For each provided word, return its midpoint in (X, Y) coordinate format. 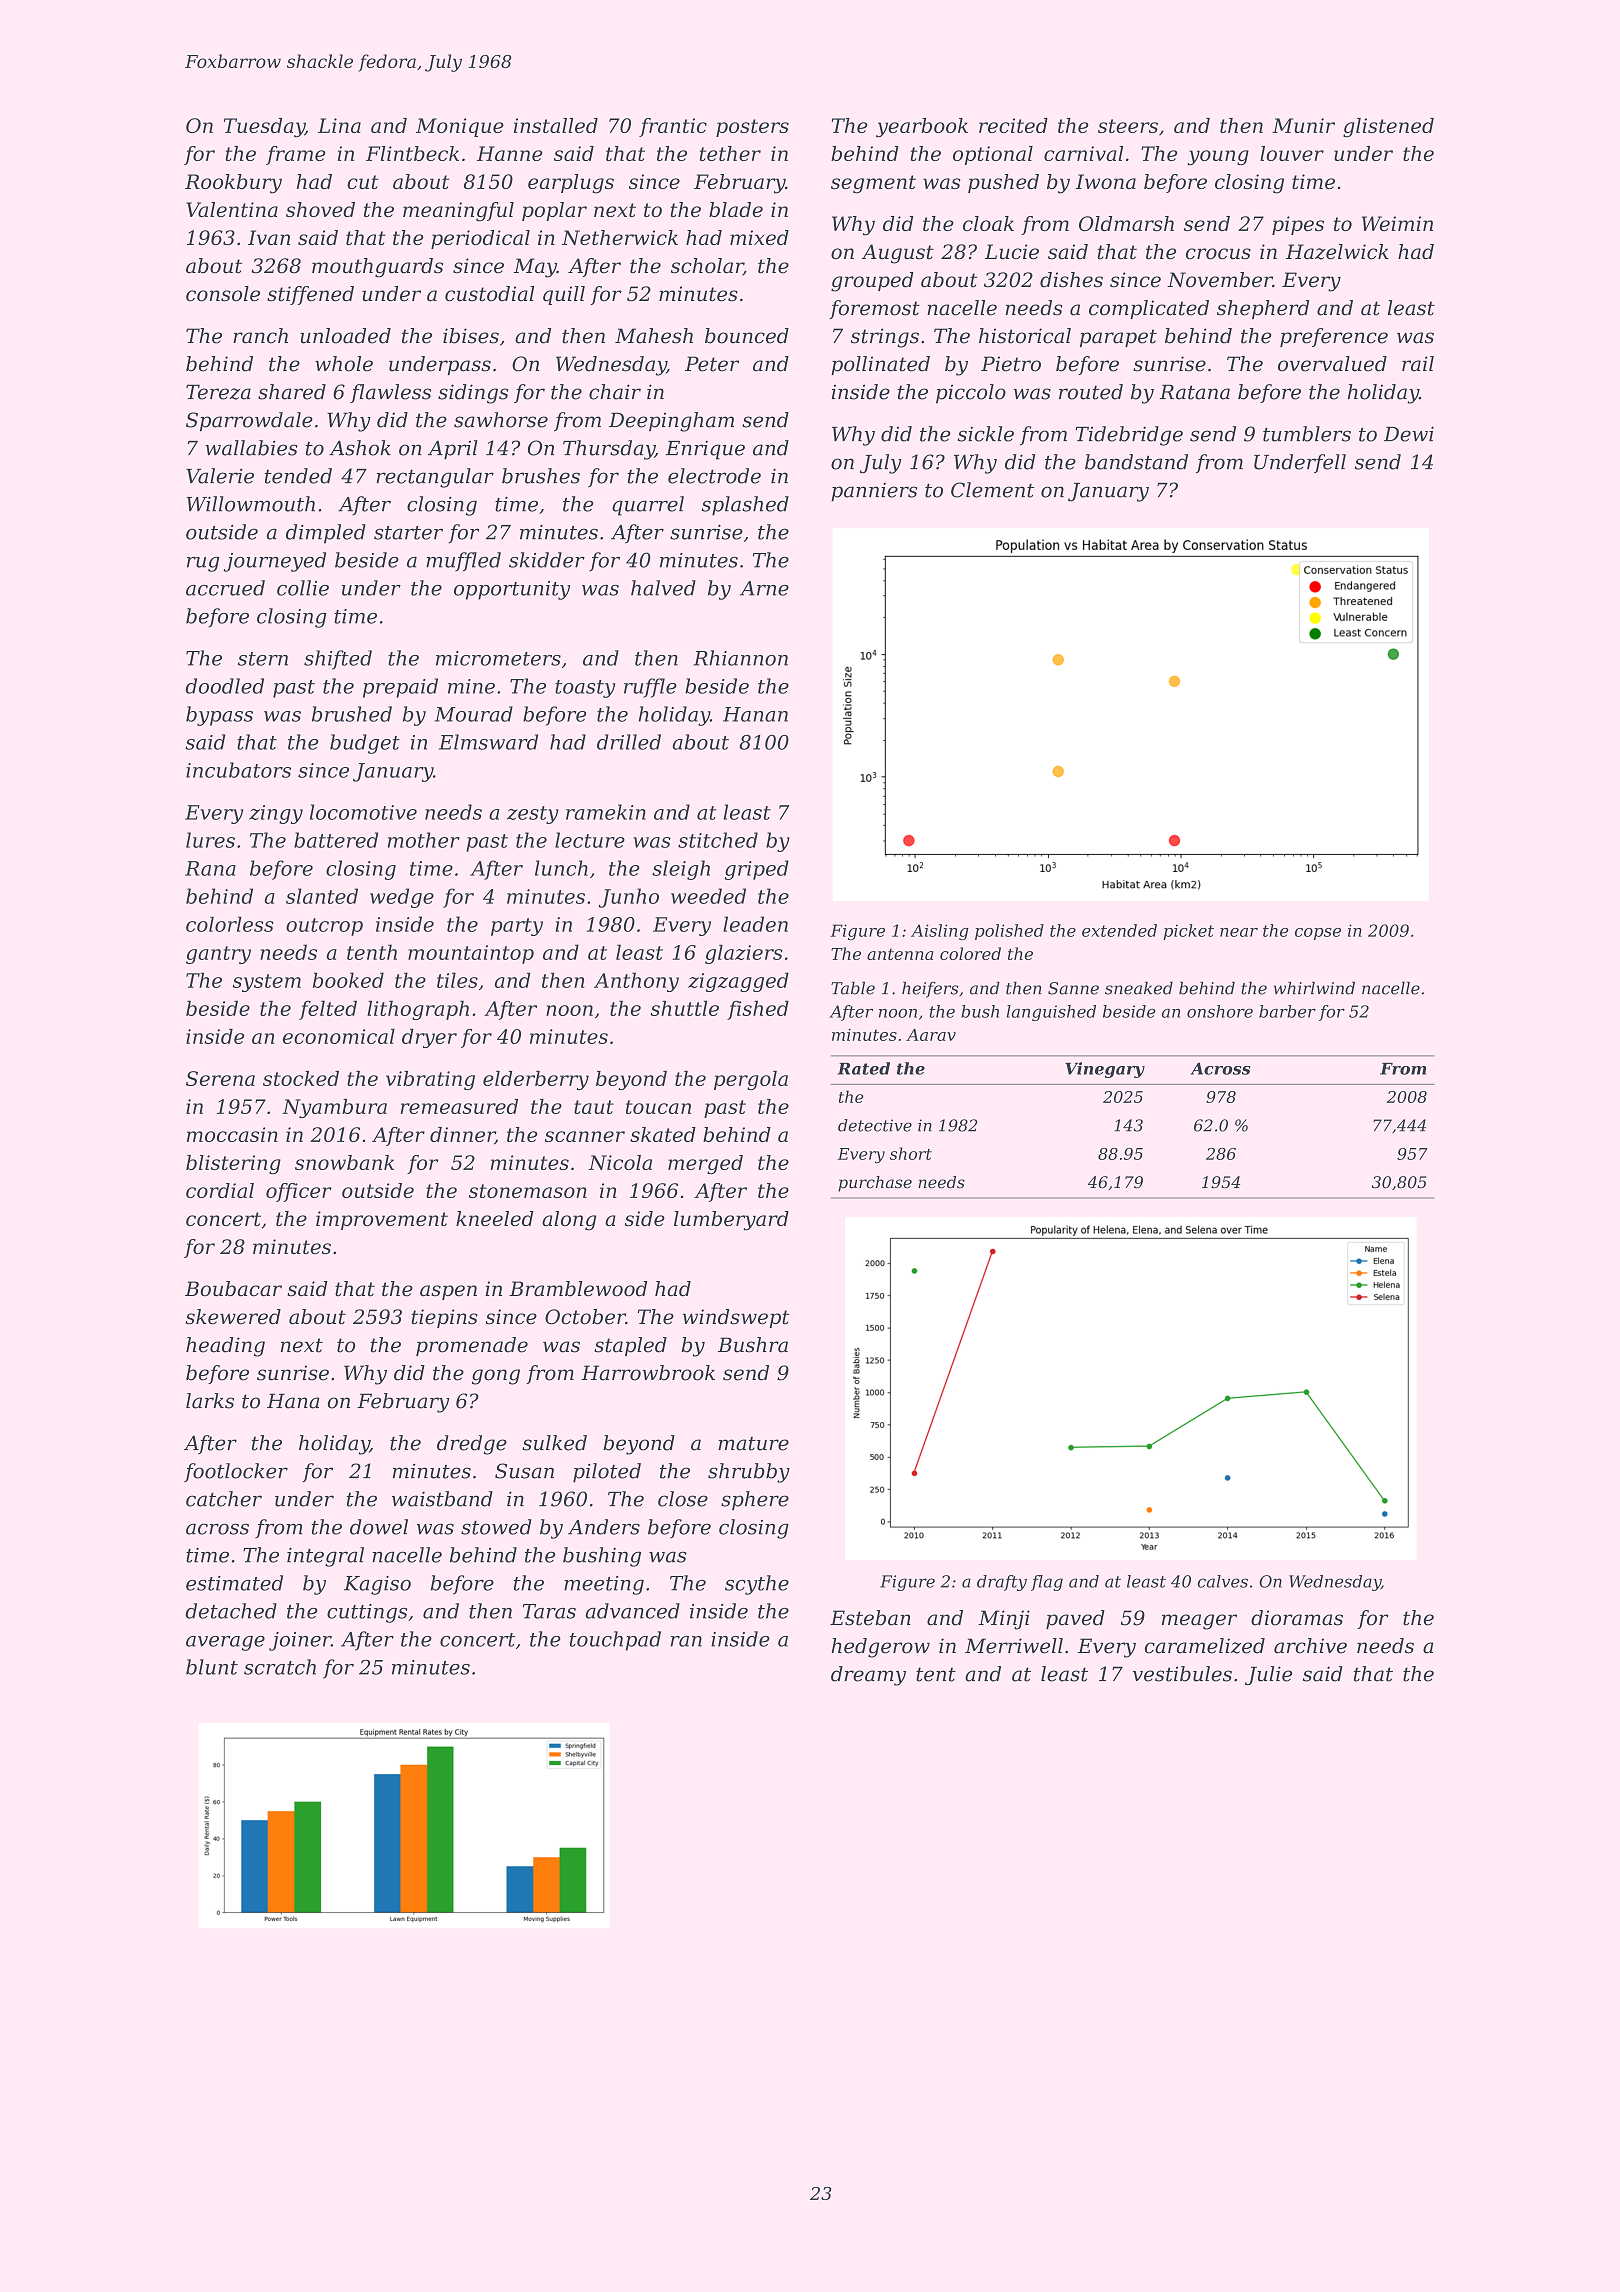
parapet (1118, 338)
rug (203, 564)
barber (1287, 1011)
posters (752, 128)
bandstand (1136, 462)
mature (753, 1444)
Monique (460, 127)
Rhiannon (740, 658)
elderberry (536, 1080)
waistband (442, 1499)
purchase (875, 1184)
